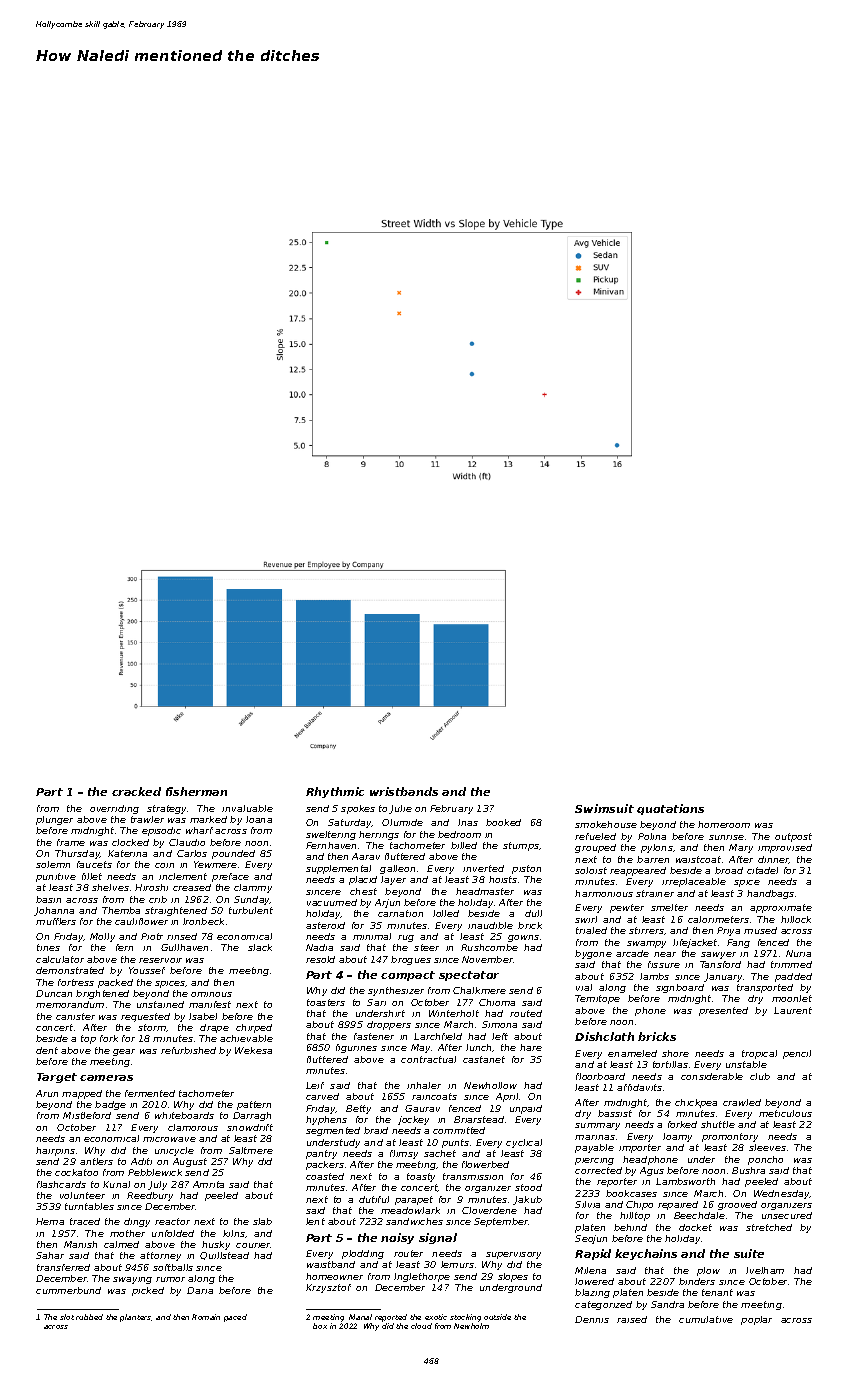 The width and height of the document is (849, 1400). What do you see at coordinates (404, 791) in the document?
I see `wristbands` at bounding box center [404, 791].
